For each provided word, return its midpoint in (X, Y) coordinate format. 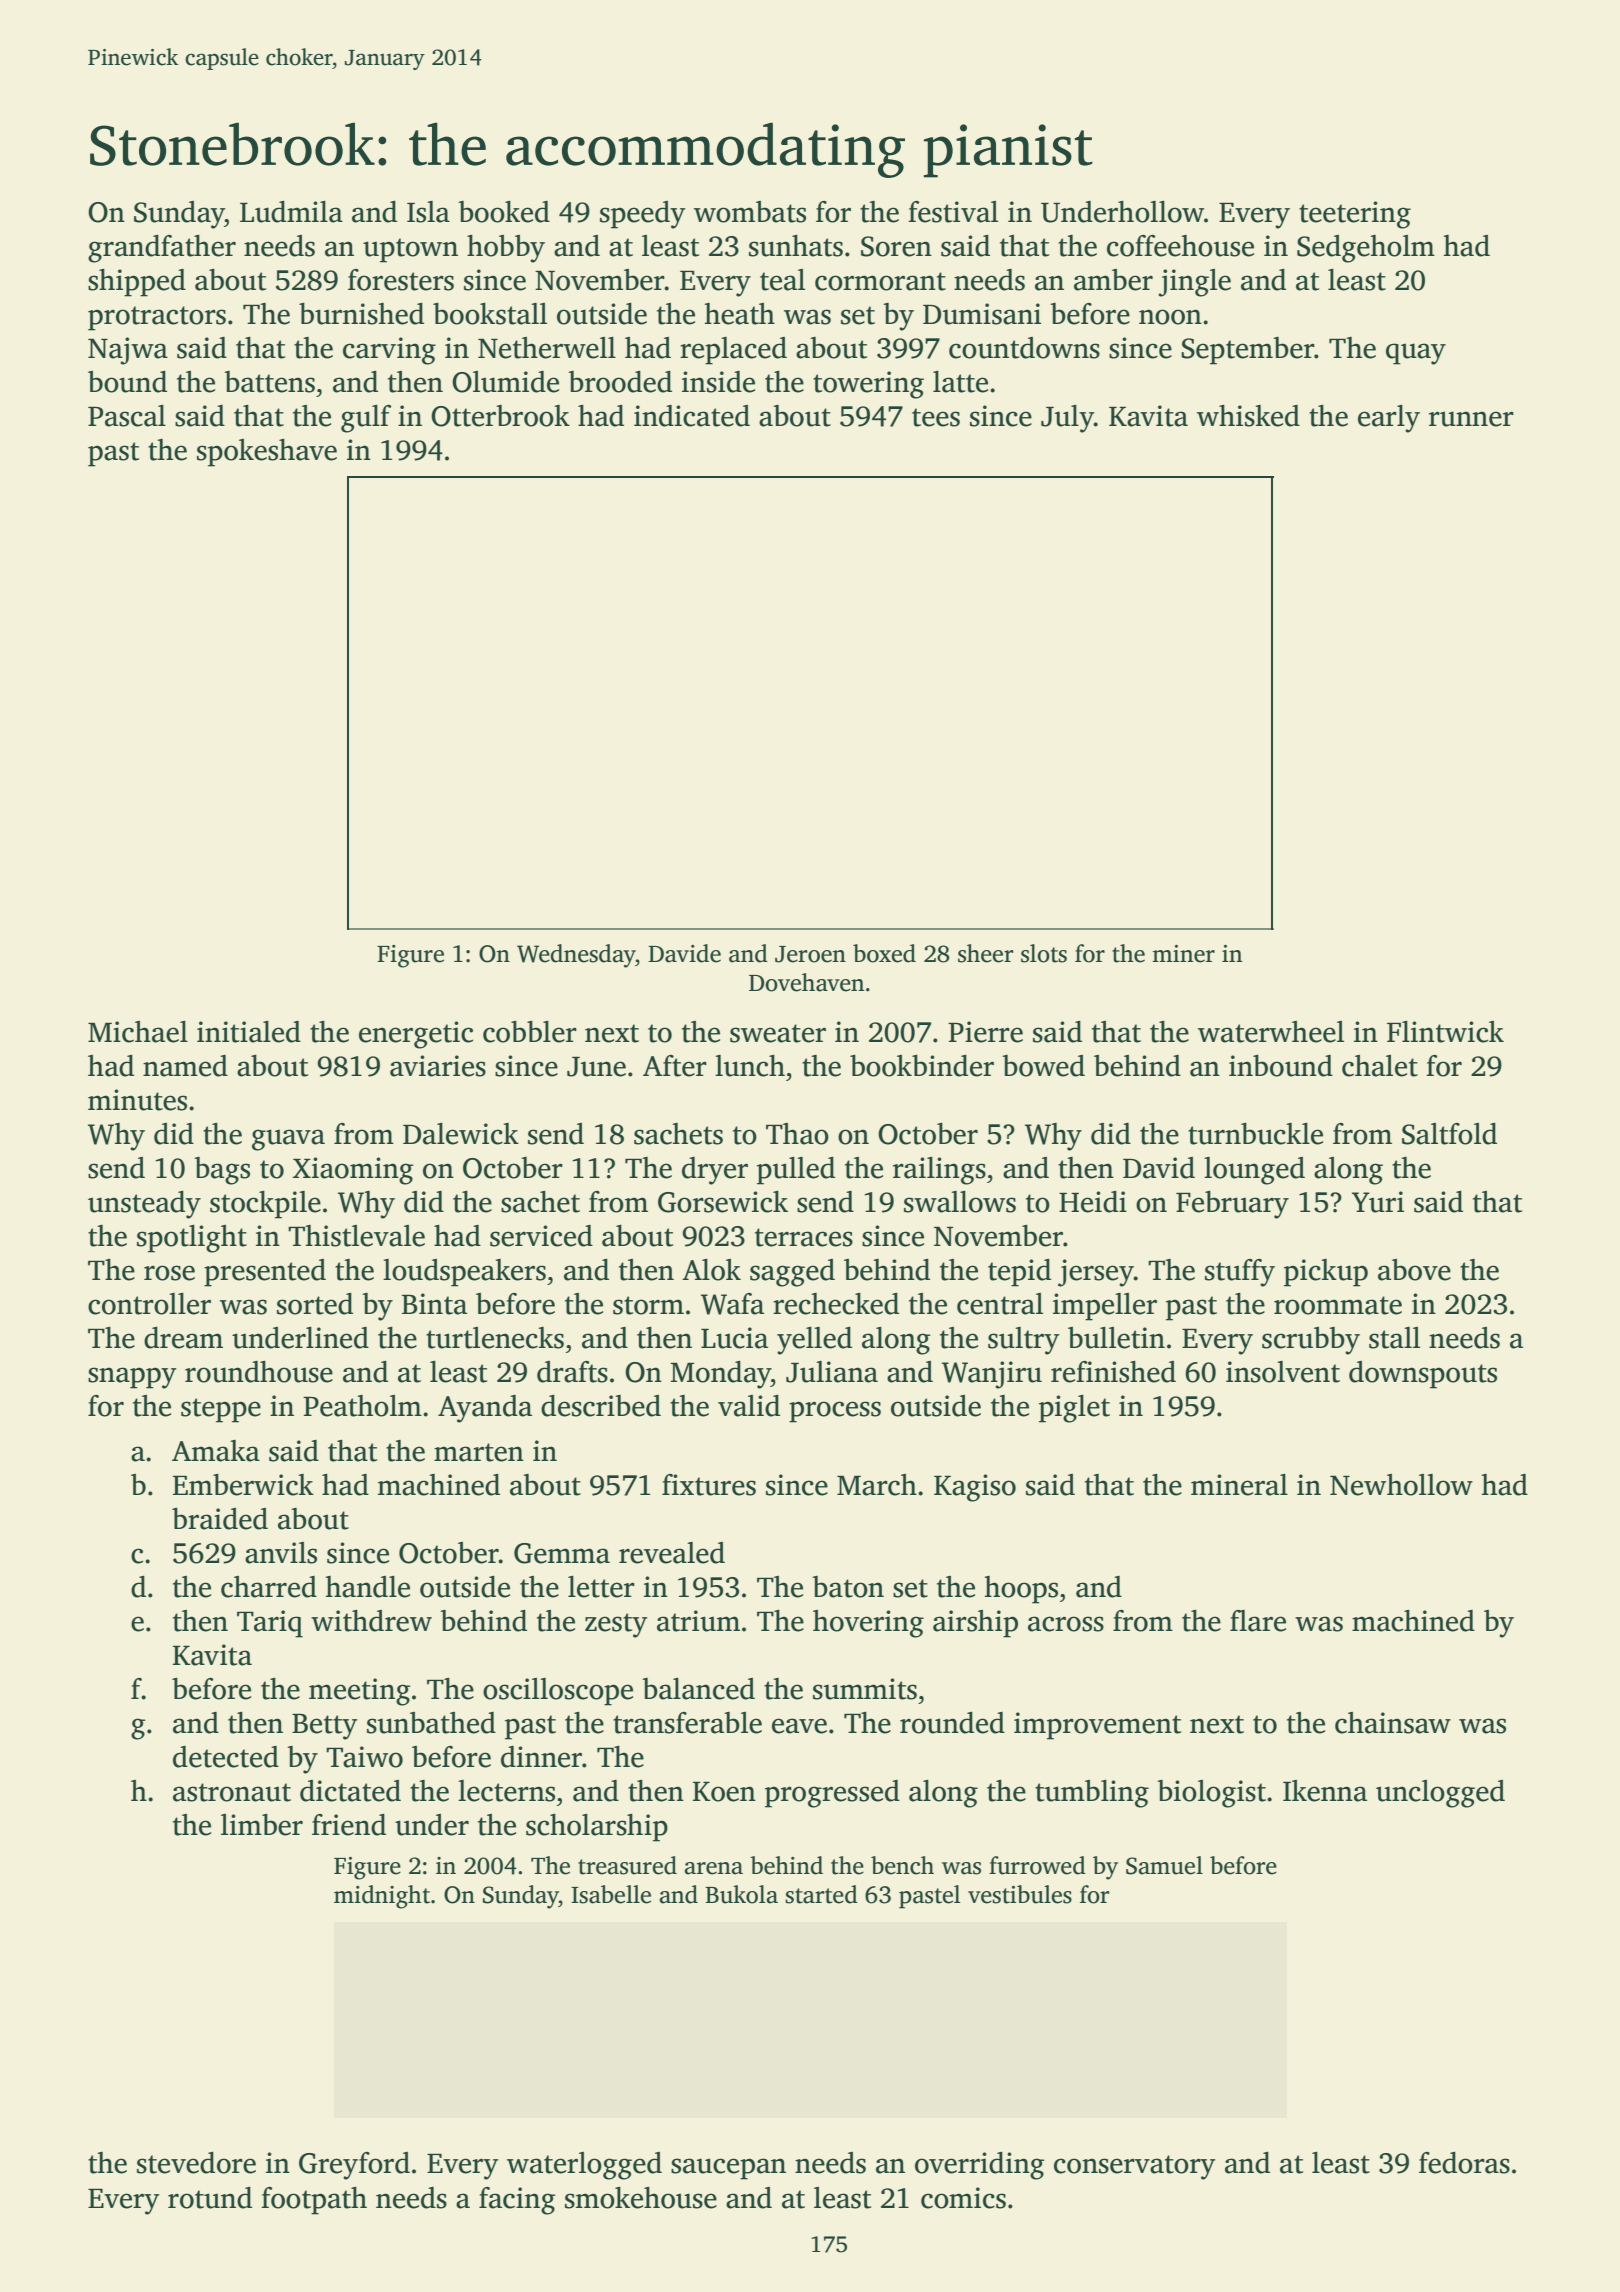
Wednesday (576, 956)
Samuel (1164, 1865)
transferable (687, 1723)
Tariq (270, 1624)
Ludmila (291, 212)
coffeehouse (1180, 246)
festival (953, 212)
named (185, 1066)
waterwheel (1271, 1032)
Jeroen (810, 954)
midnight (382, 1897)
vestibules (1020, 1894)
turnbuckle (1255, 1134)
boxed (884, 953)
